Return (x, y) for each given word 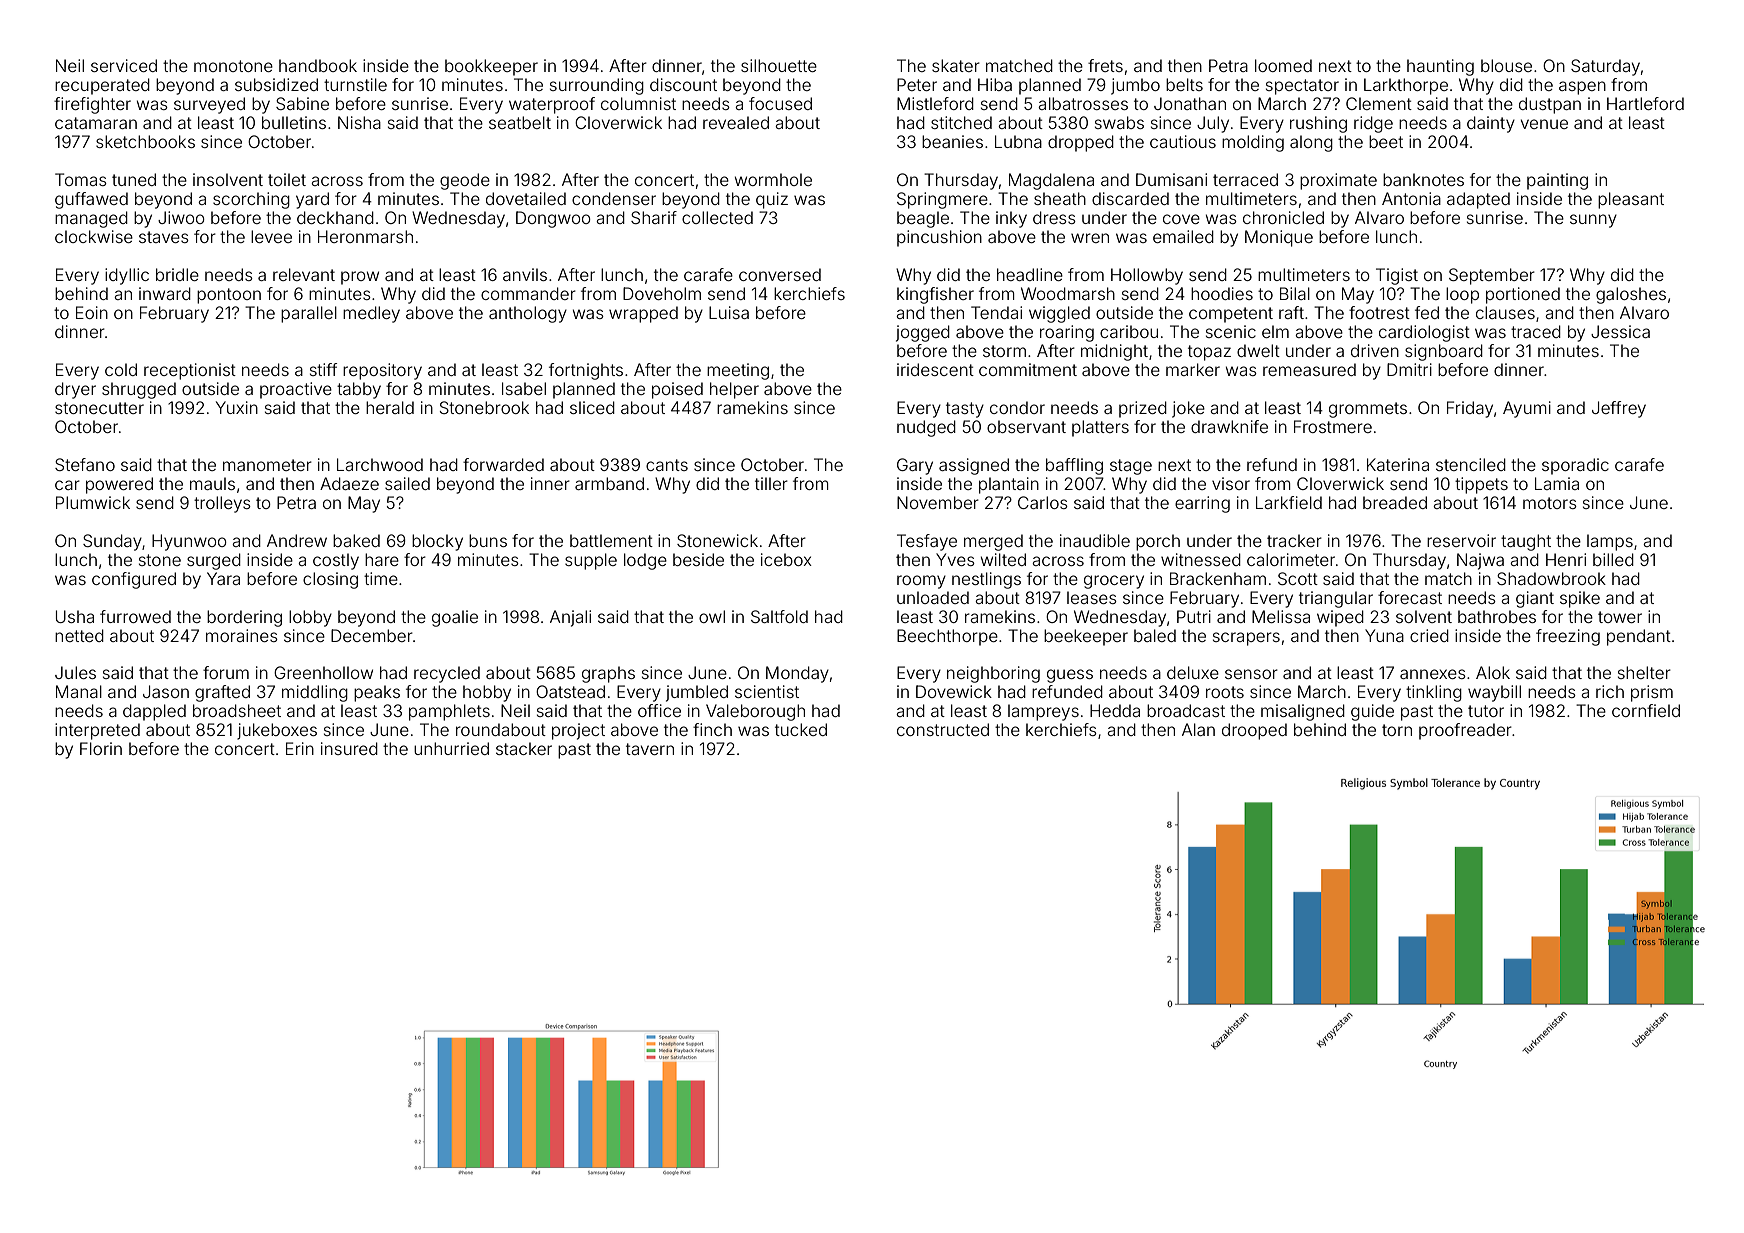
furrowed (135, 616)
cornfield (1646, 710)
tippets (1481, 485)
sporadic (1575, 466)
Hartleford (1645, 103)
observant (1026, 426)
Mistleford (935, 103)
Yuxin (237, 407)
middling (315, 693)
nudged (926, 428)
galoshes (1631, 295)
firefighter (92, 105)
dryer (75, 390)
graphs (608, 674)
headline (1030, 274)
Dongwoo (553, 219)
